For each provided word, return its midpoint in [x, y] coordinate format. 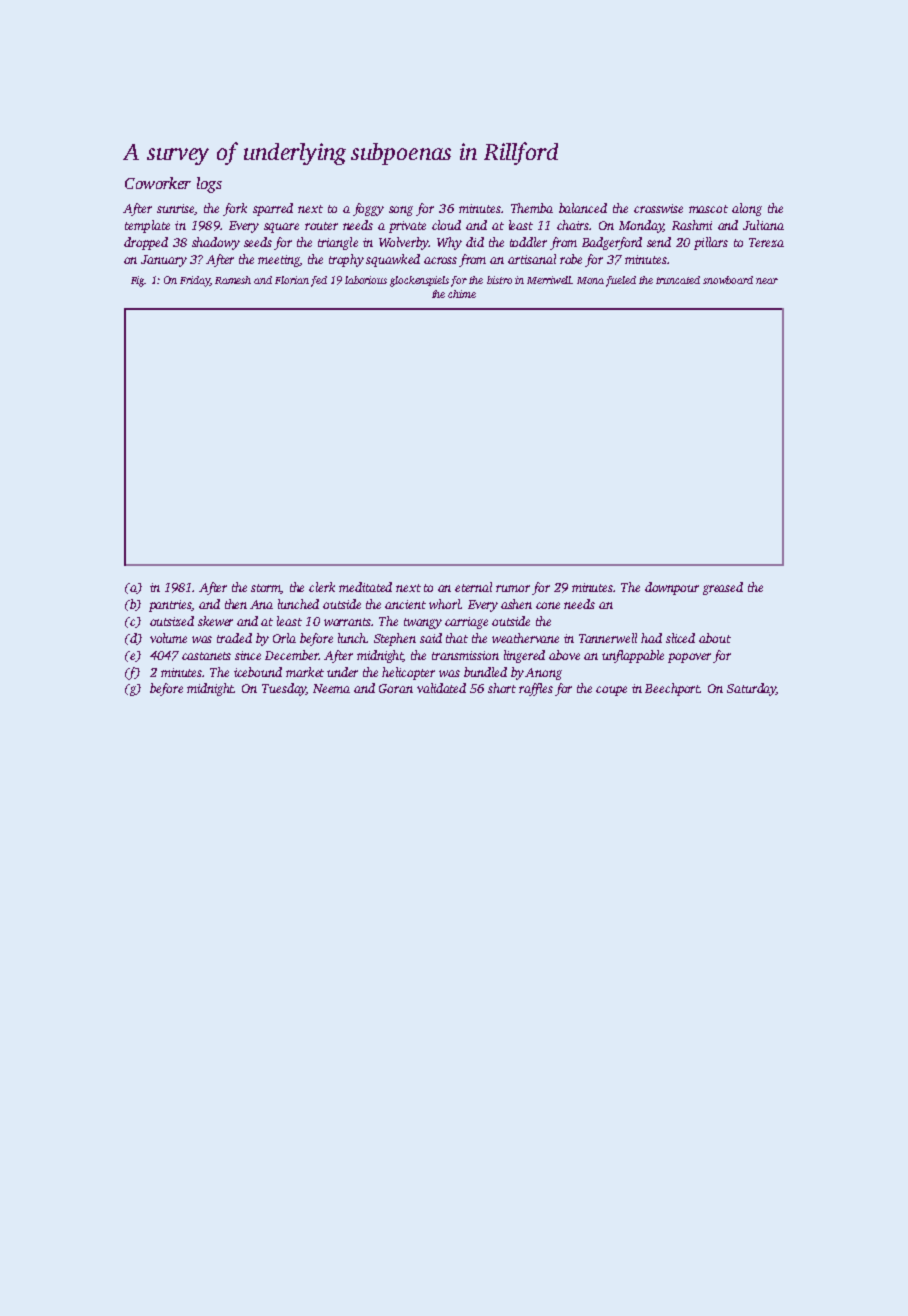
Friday [195, 281]
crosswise [658, 208]
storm [266, 589]
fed [319, 281]
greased [723, 588]
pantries [170, 606]
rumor [513, 588]
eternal [473, 587]
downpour [672, 588]
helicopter [408, 673]
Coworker [158, 183]
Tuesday [284, 689]
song [401, 211]
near [767, 281]
